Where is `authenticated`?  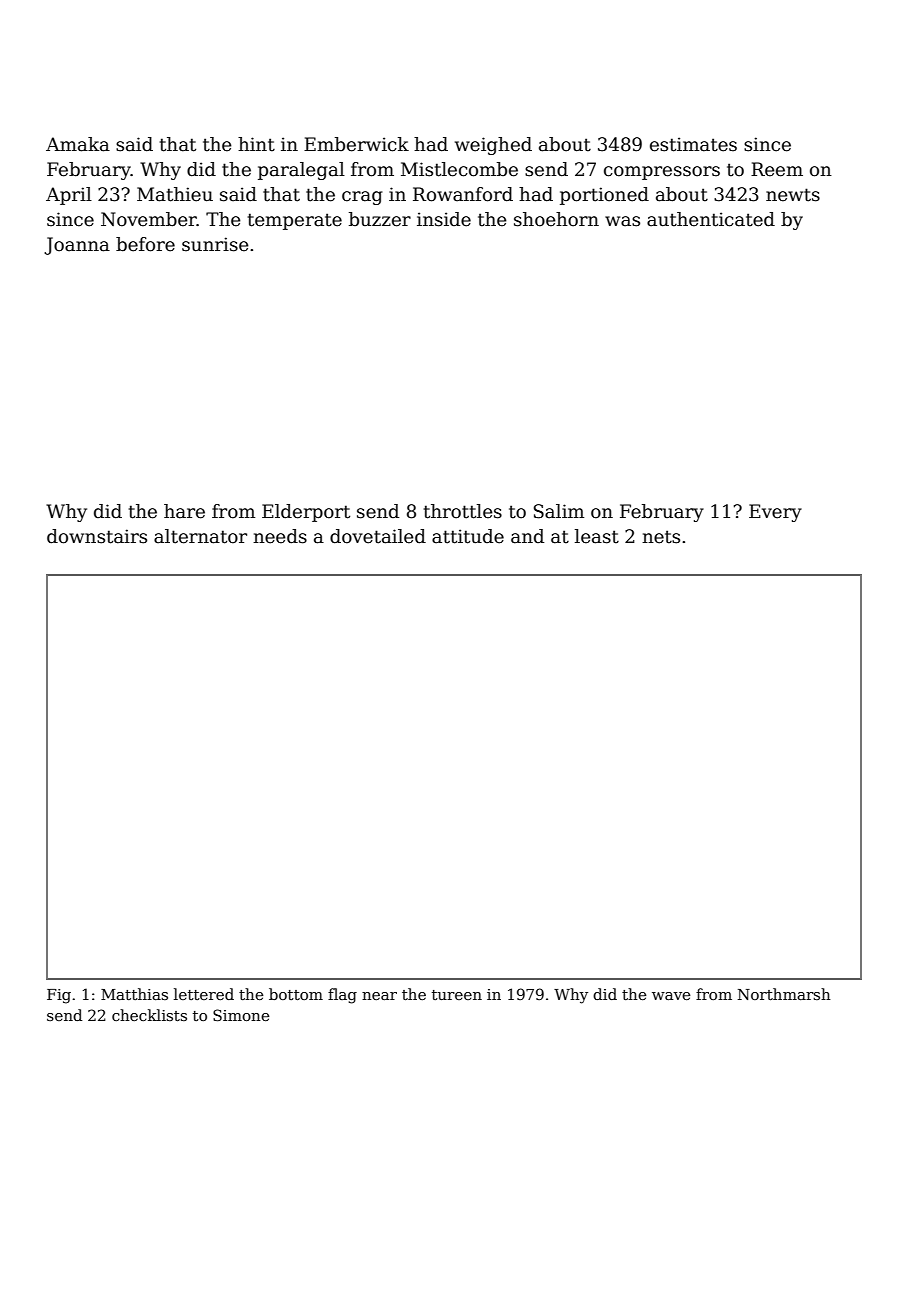
authenticated is located at coordinates (711, 219).
